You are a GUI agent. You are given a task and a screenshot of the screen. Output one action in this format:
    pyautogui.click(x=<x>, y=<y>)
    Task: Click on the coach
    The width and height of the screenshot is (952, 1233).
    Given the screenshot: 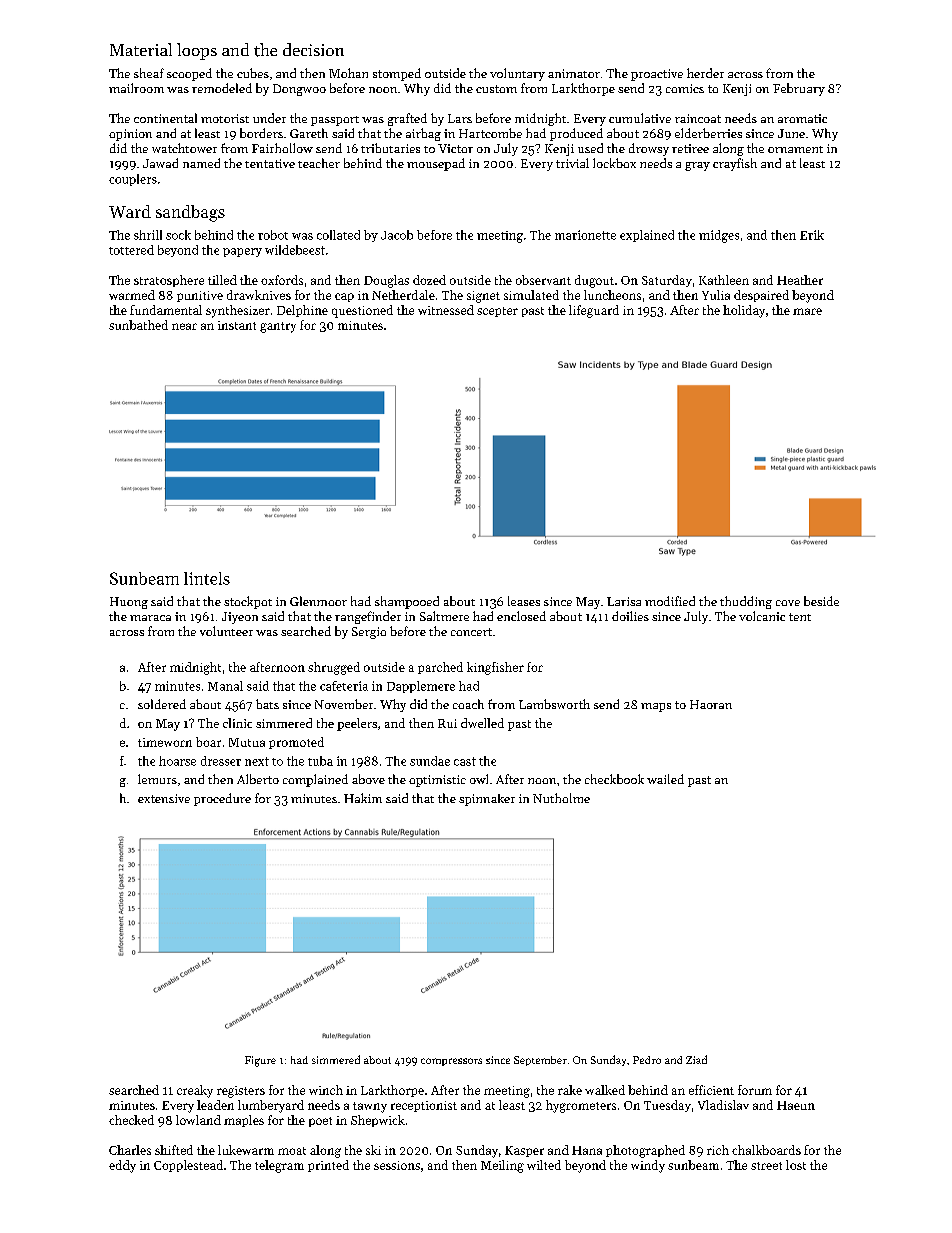 What is the action you would take?
    pyautogui.click(x=468, y=704)
